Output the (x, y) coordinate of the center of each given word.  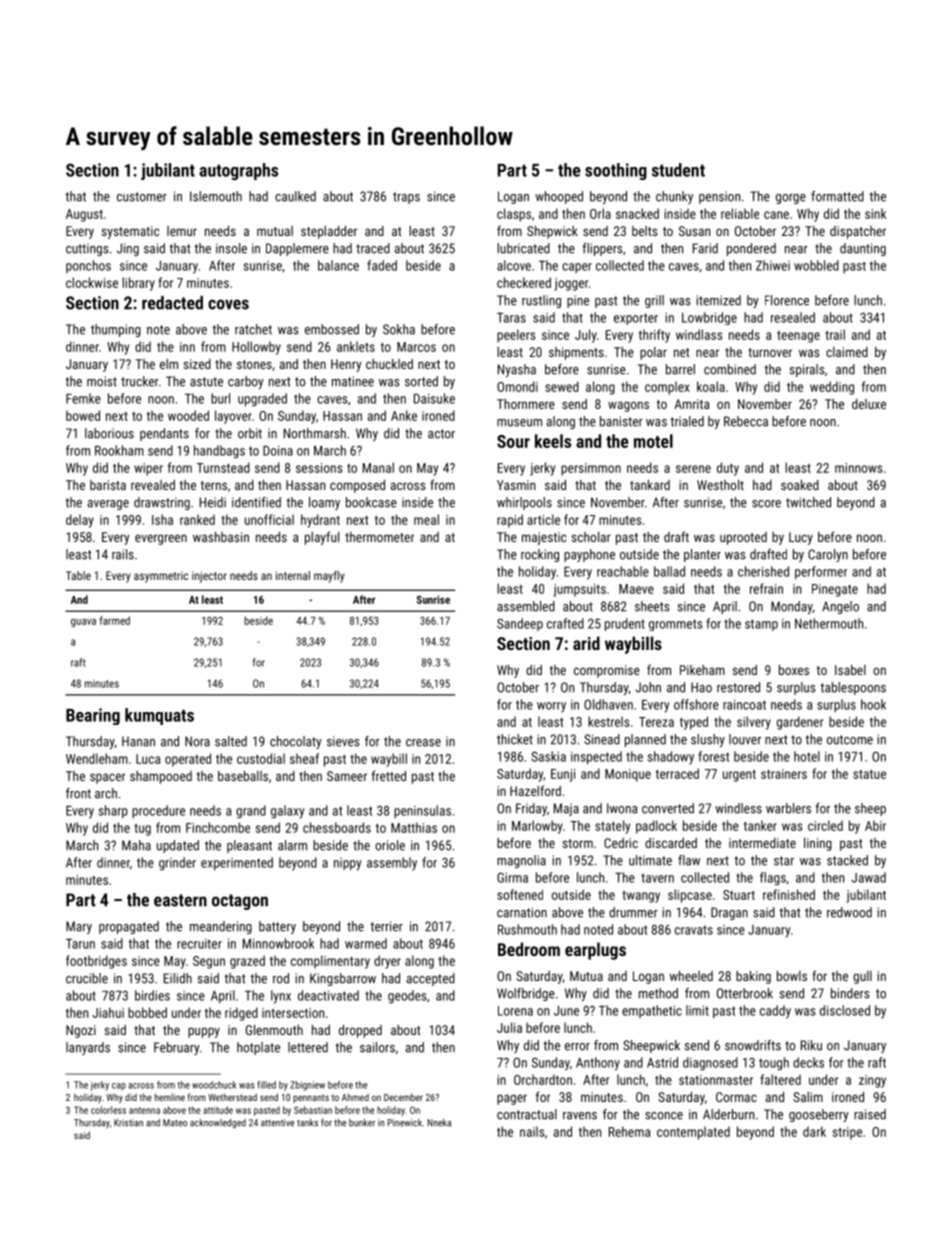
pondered (751, 249)
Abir (875, 825)
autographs (238, 171)
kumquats (159, 716)
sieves (343, 741)
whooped (559, 197)
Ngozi (81, 1031)
